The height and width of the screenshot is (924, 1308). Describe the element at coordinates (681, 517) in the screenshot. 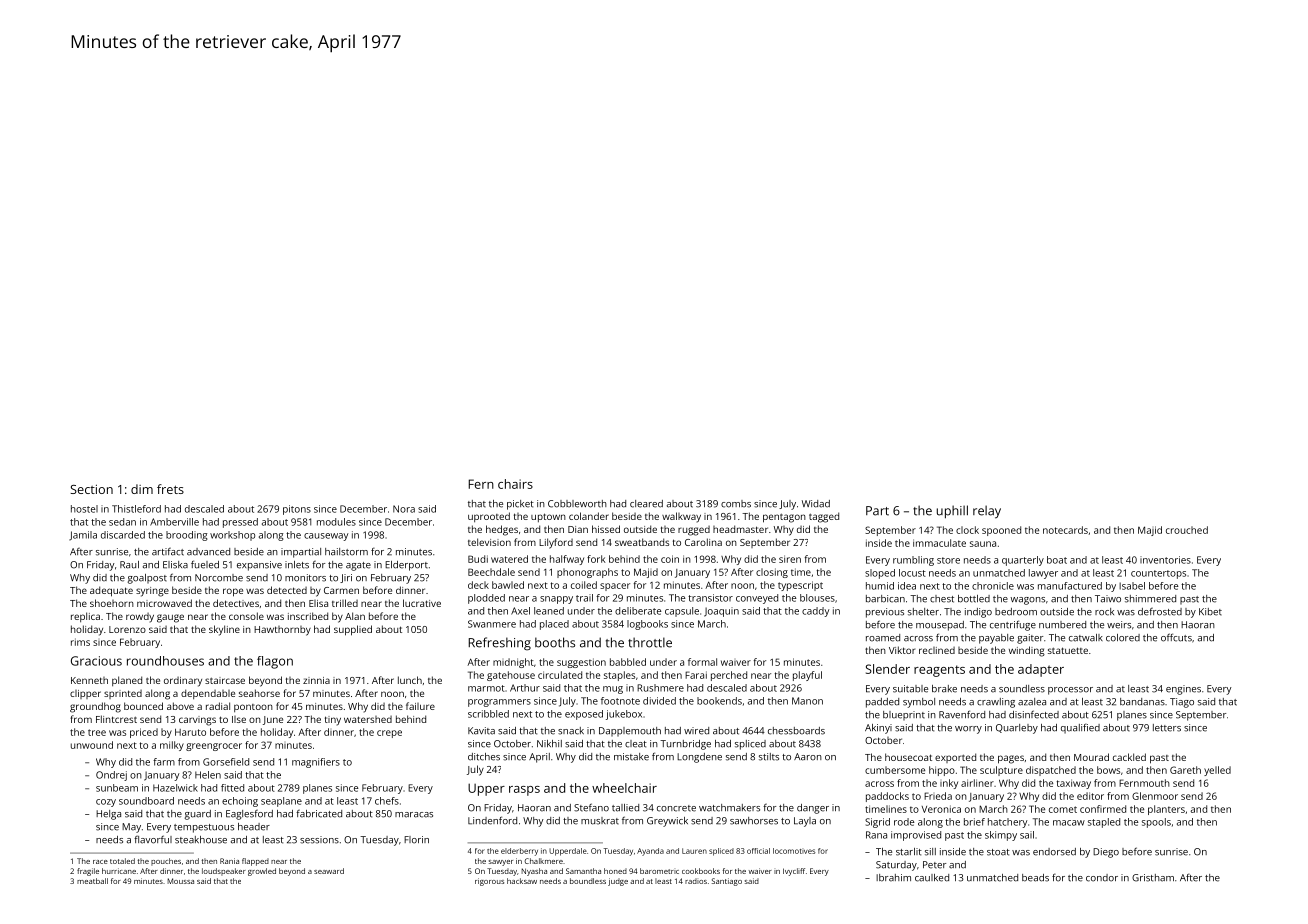

I see `walkway` at that location.
